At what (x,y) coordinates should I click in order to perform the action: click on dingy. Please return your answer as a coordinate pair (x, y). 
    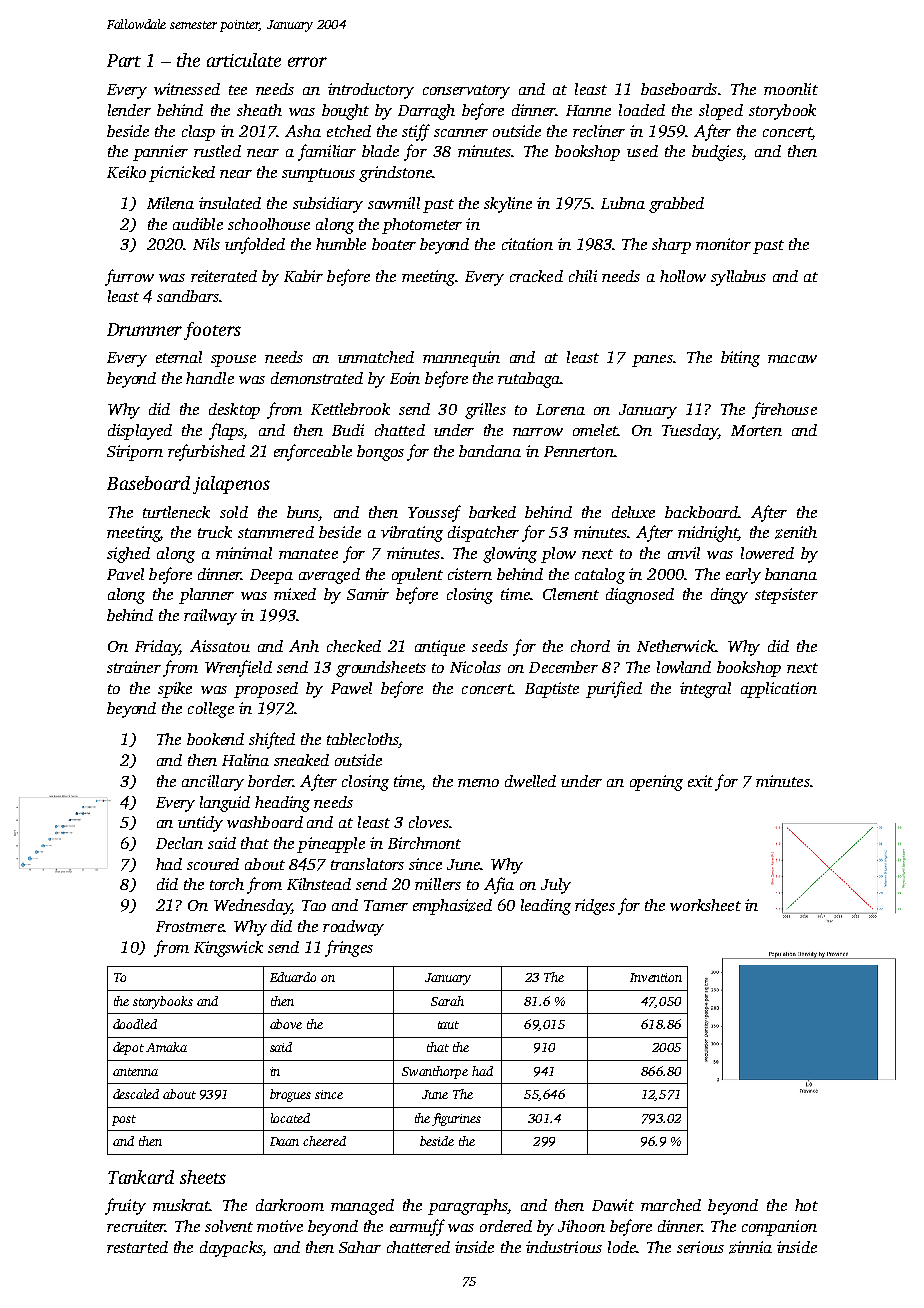
    Looking at the image, I should click on (729, 596).
